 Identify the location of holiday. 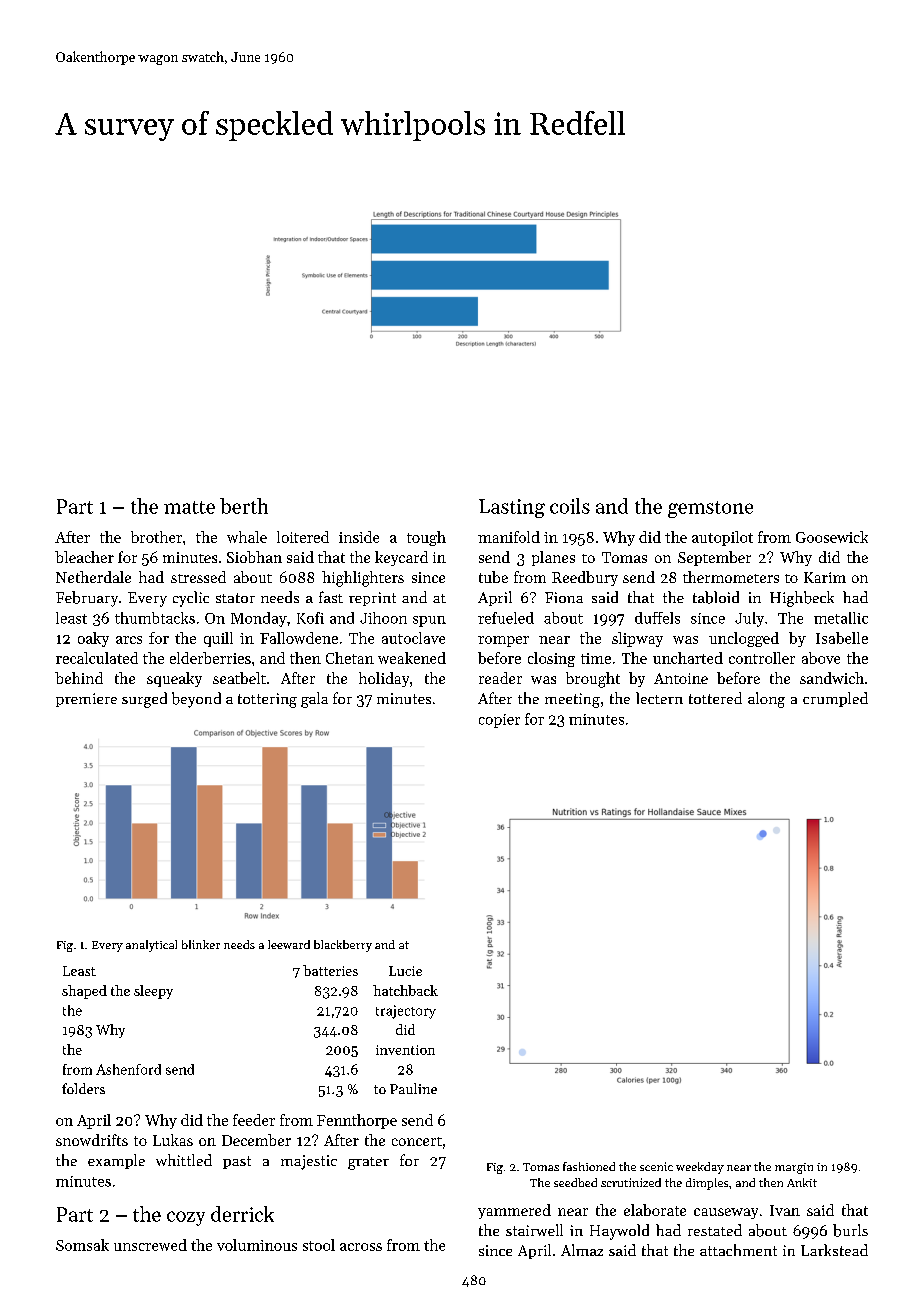
(384, 679).
